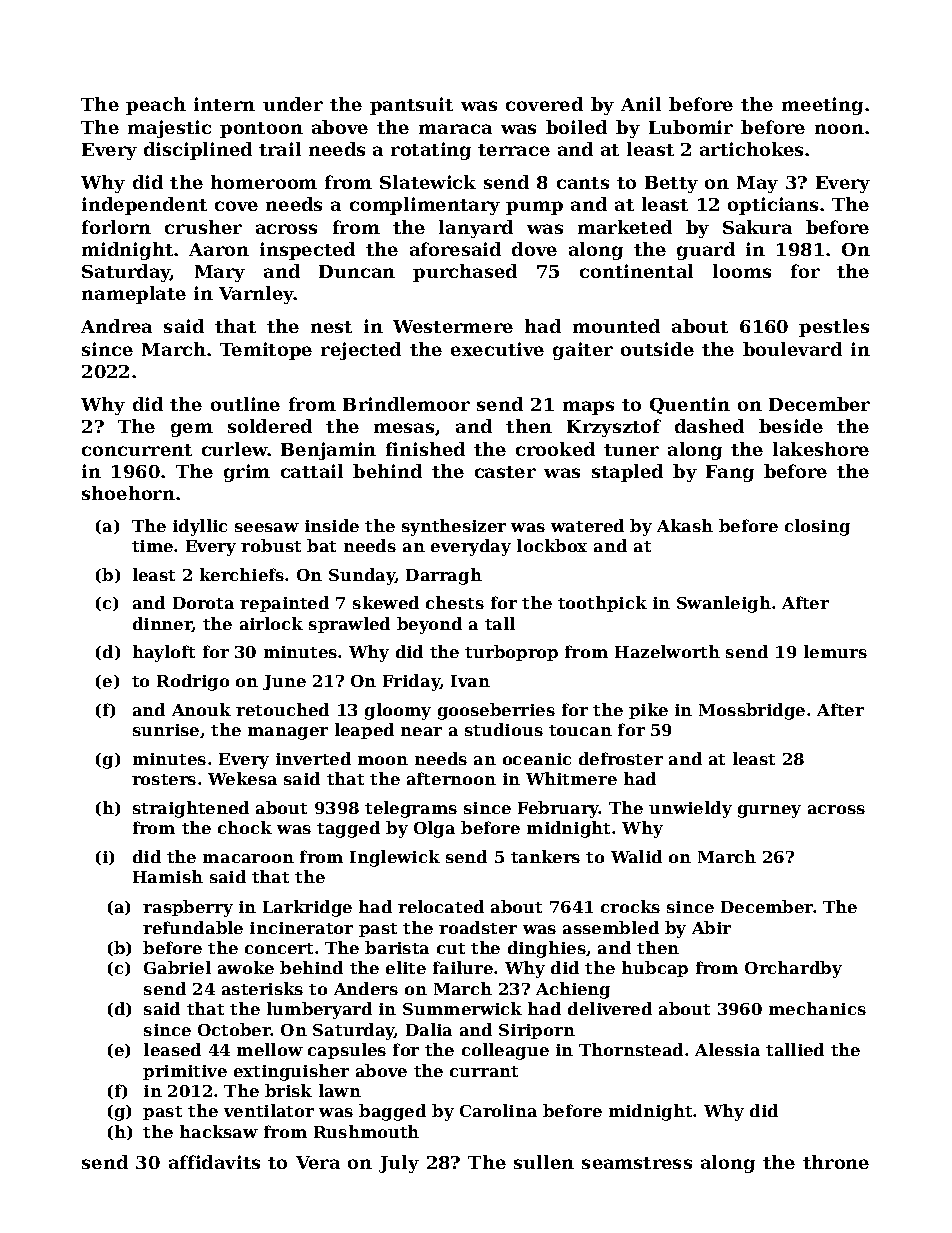  Describe the element at coordinates (690, 809) in the page. I see `unwieldy` at that location.
